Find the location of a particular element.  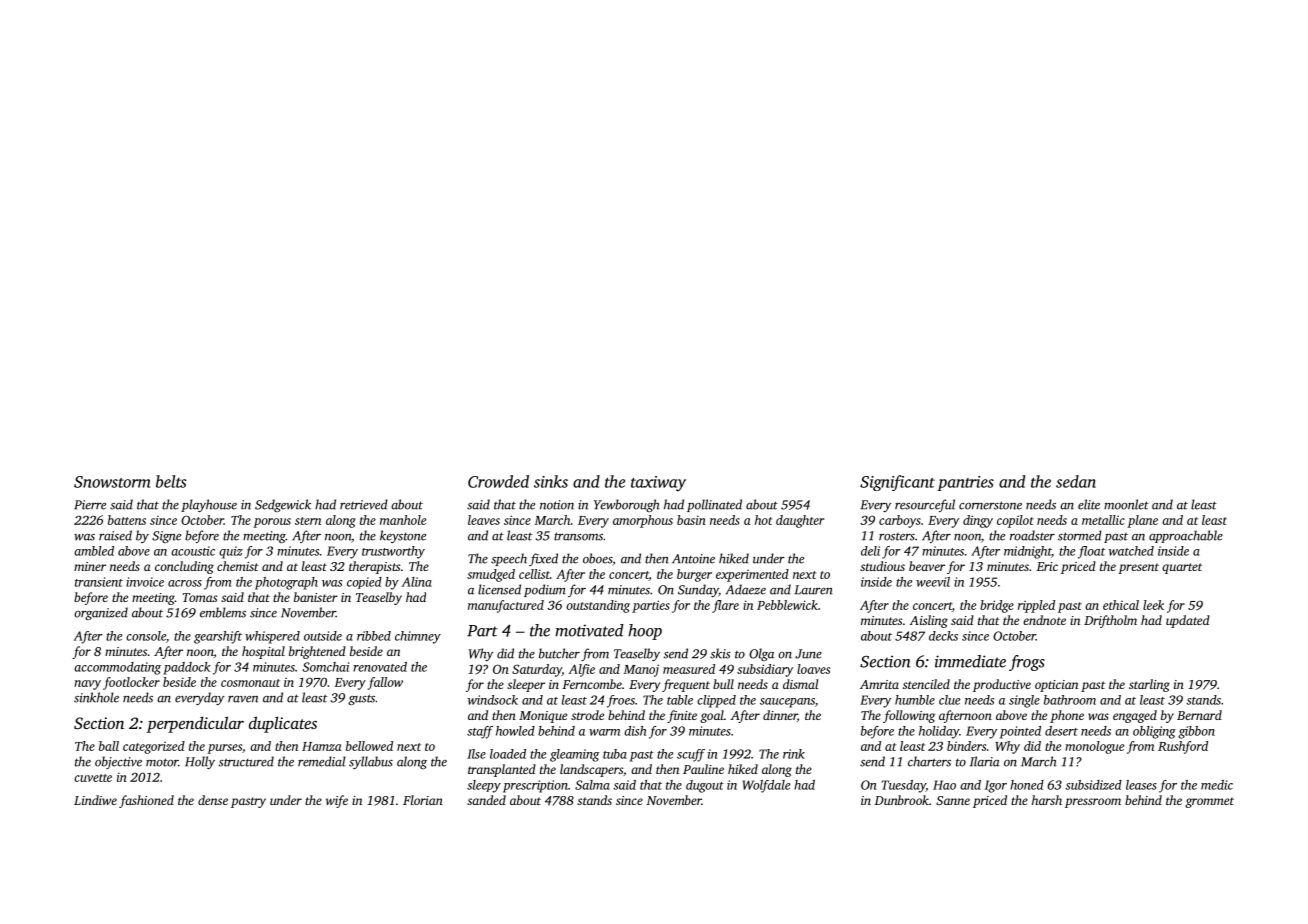

updated is located at coordinates (1188, 621).
